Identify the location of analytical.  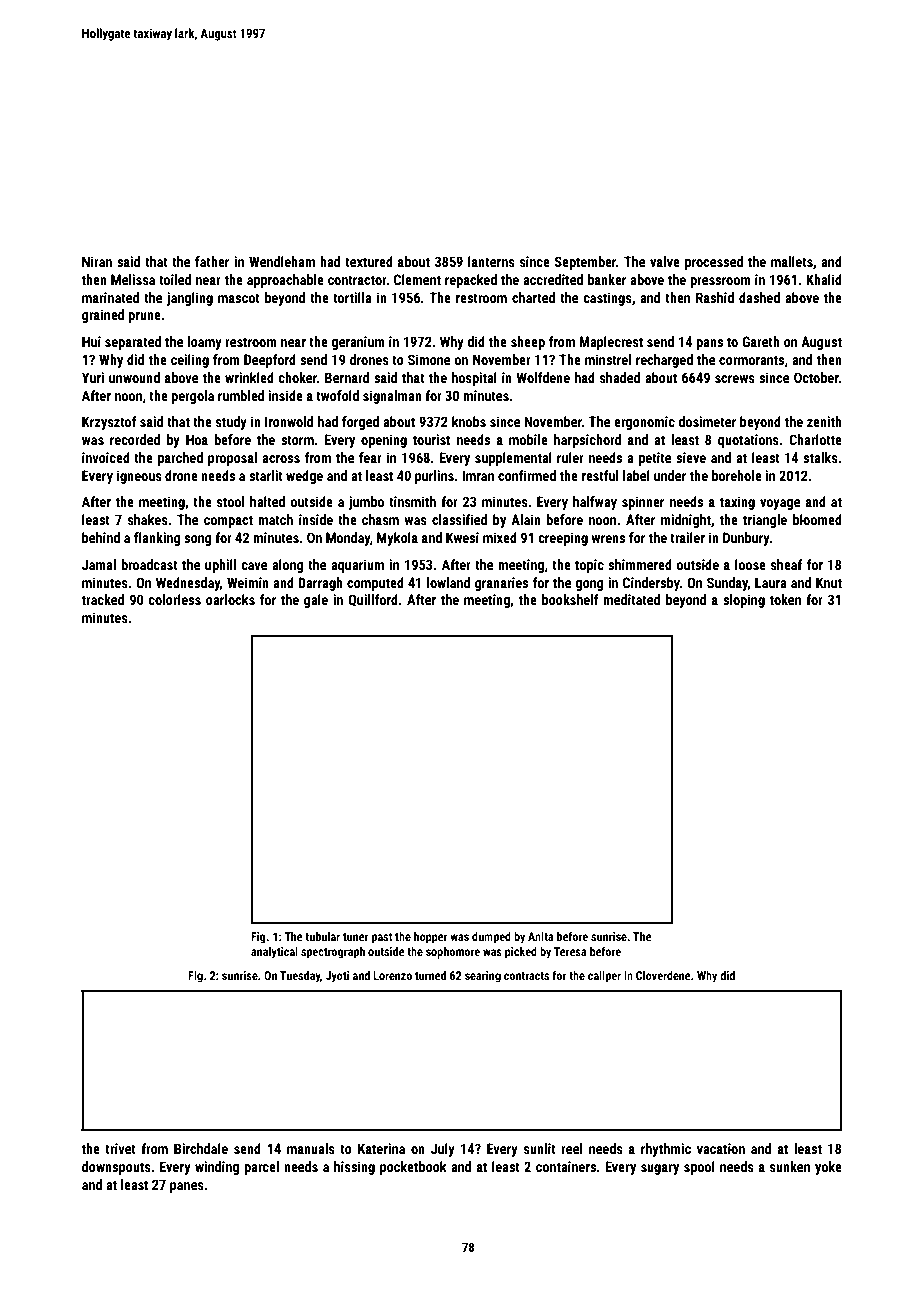
(274, 953).
